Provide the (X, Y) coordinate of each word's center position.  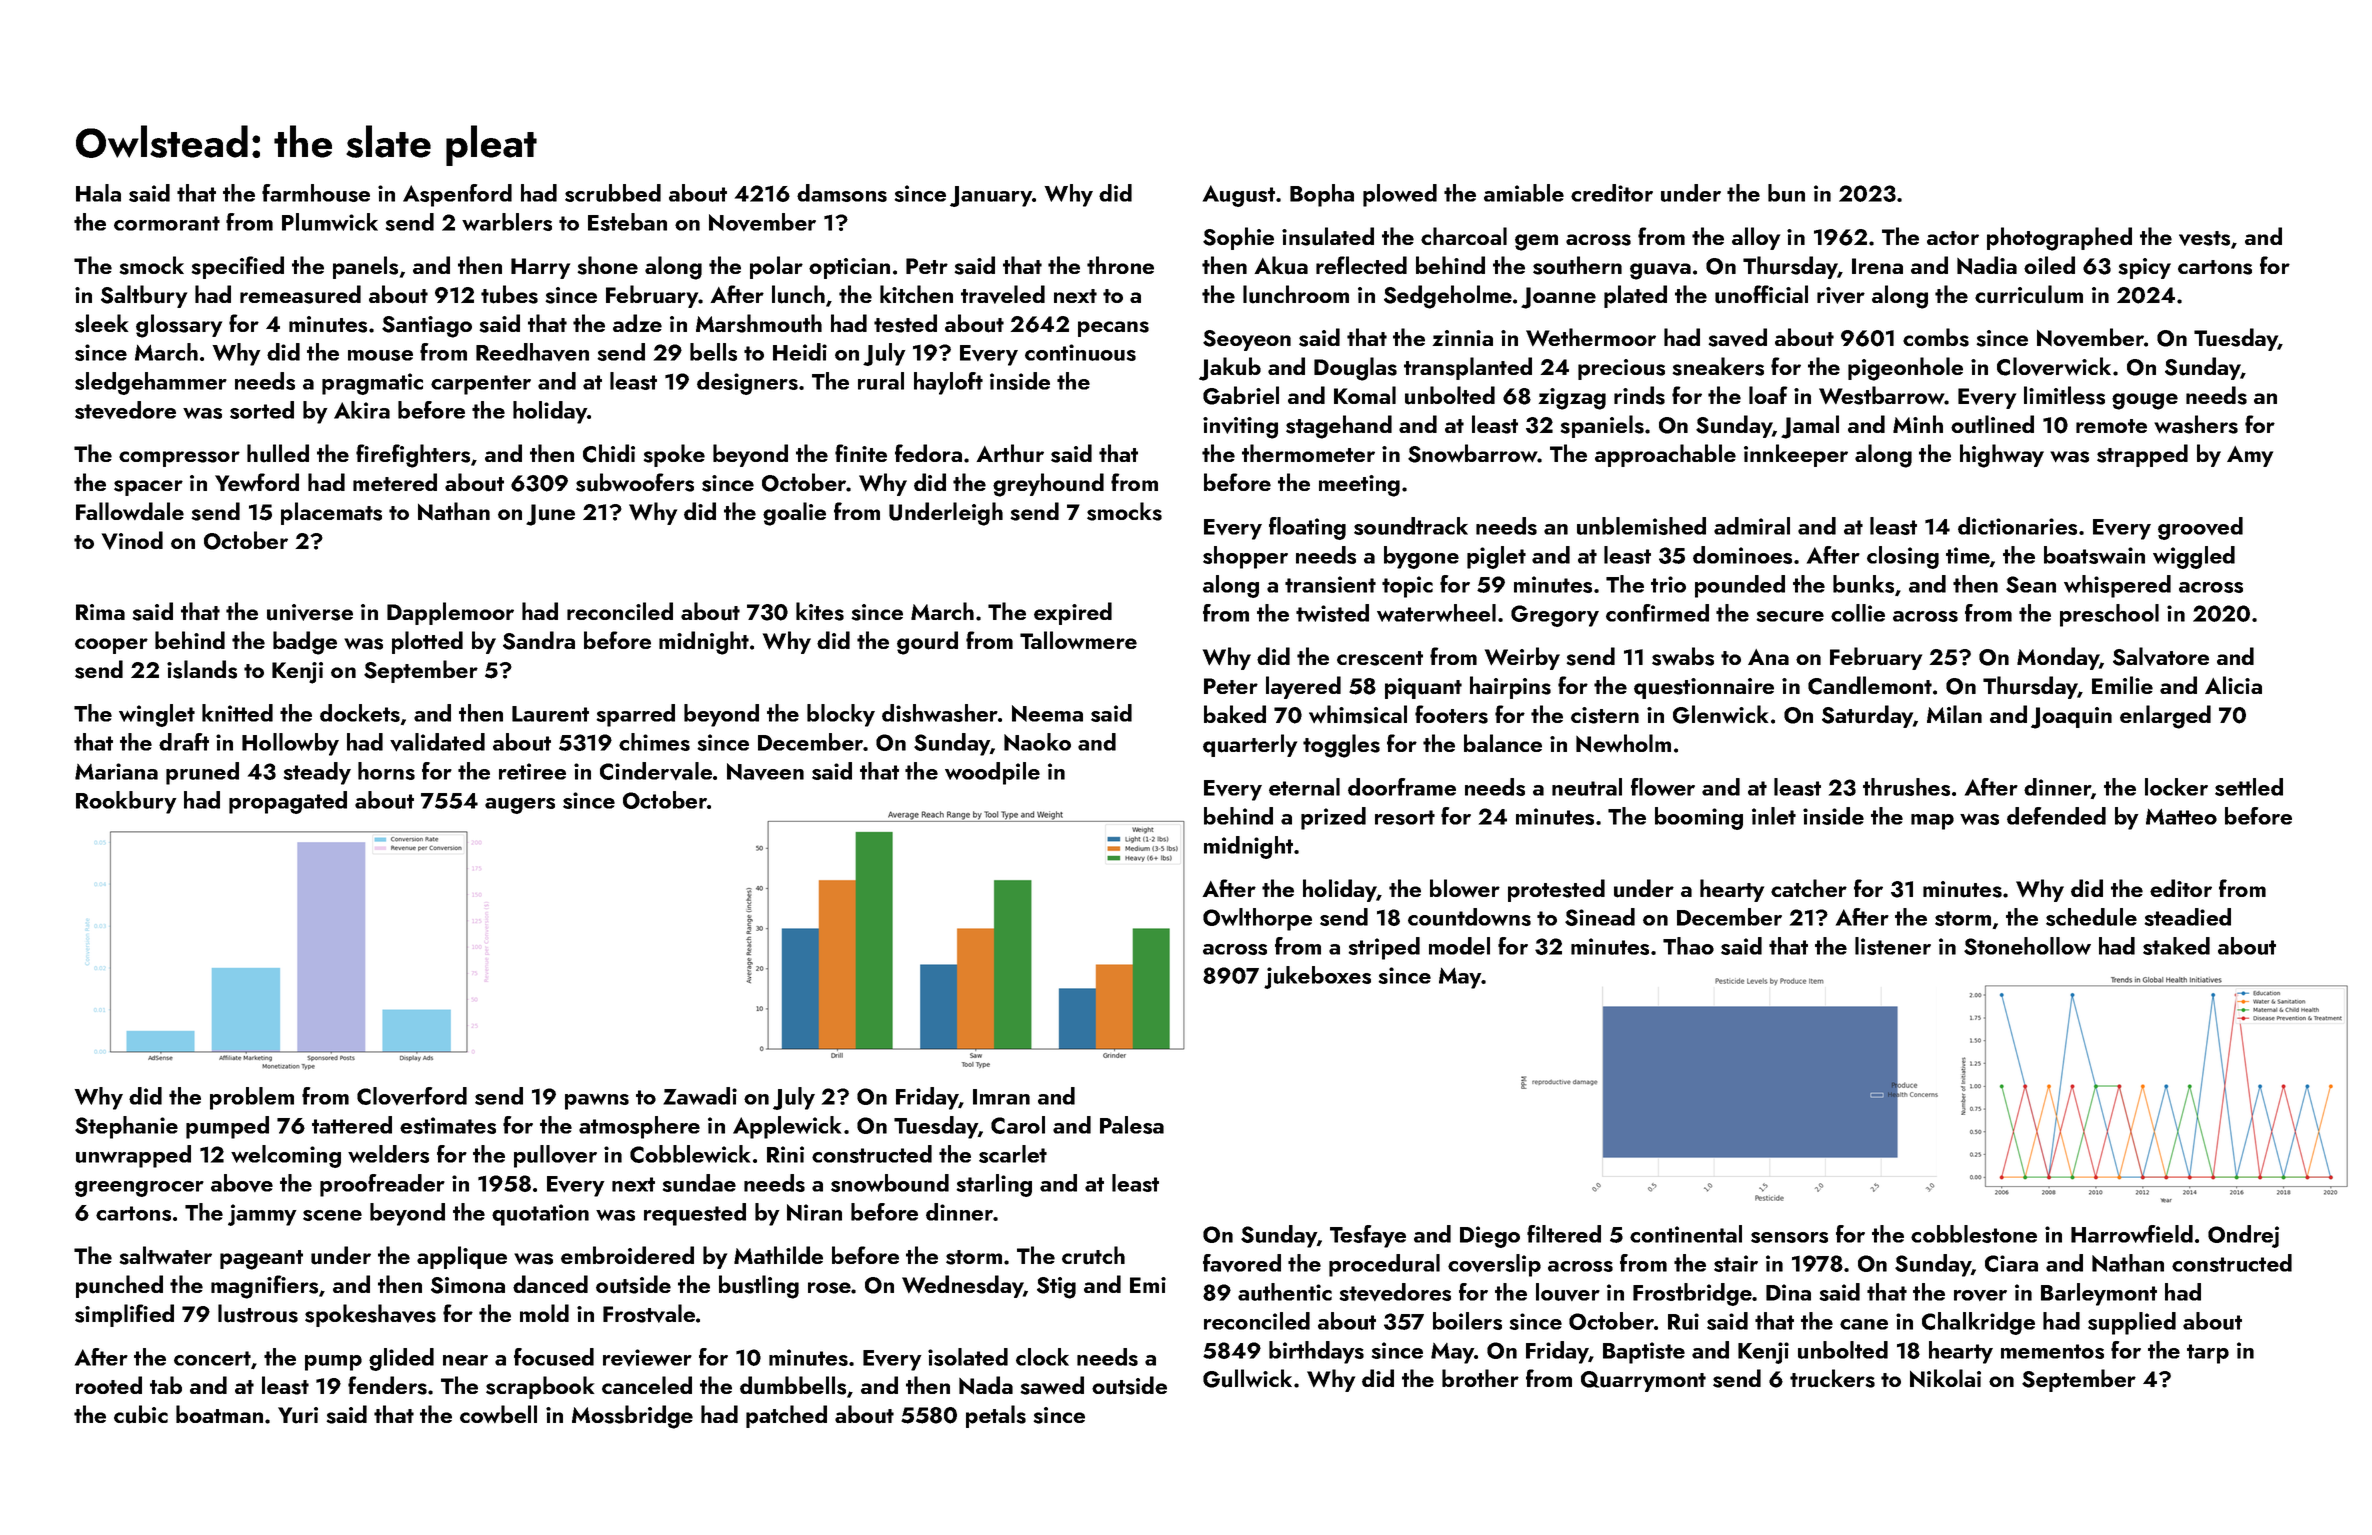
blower (1465, 888)
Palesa (1132, 1125)
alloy (1756, 238)
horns (386, 771)
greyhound (1048, 485)
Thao (1688, 946)
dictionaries (2017, 526)
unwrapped (133, 1156)
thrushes (1906, 787)
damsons (842, 193)
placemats (331, 513)
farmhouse (316, 193)
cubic (141, 1414)
